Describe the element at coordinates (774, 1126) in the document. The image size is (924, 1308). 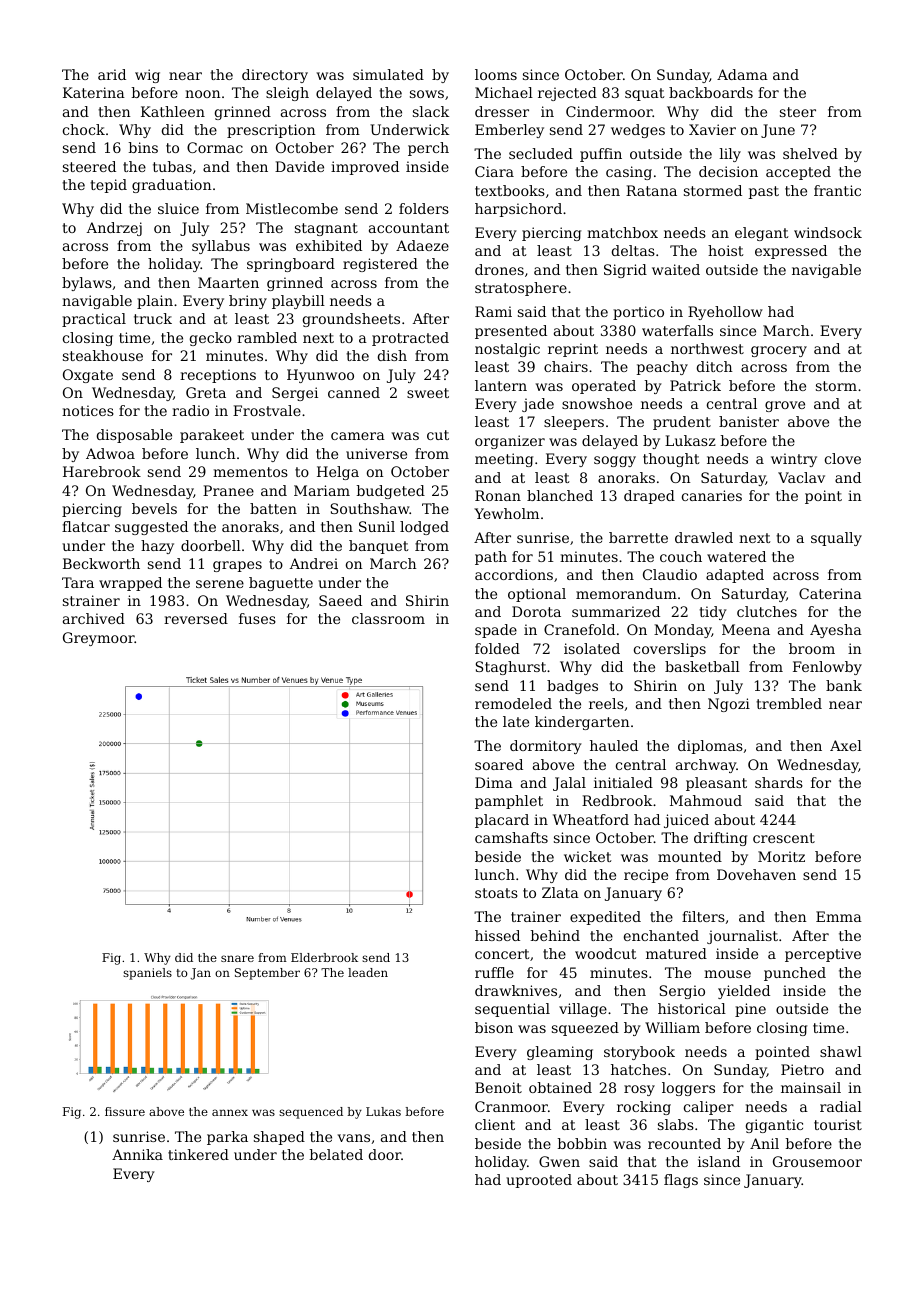
I see `gigantic` at that location.
